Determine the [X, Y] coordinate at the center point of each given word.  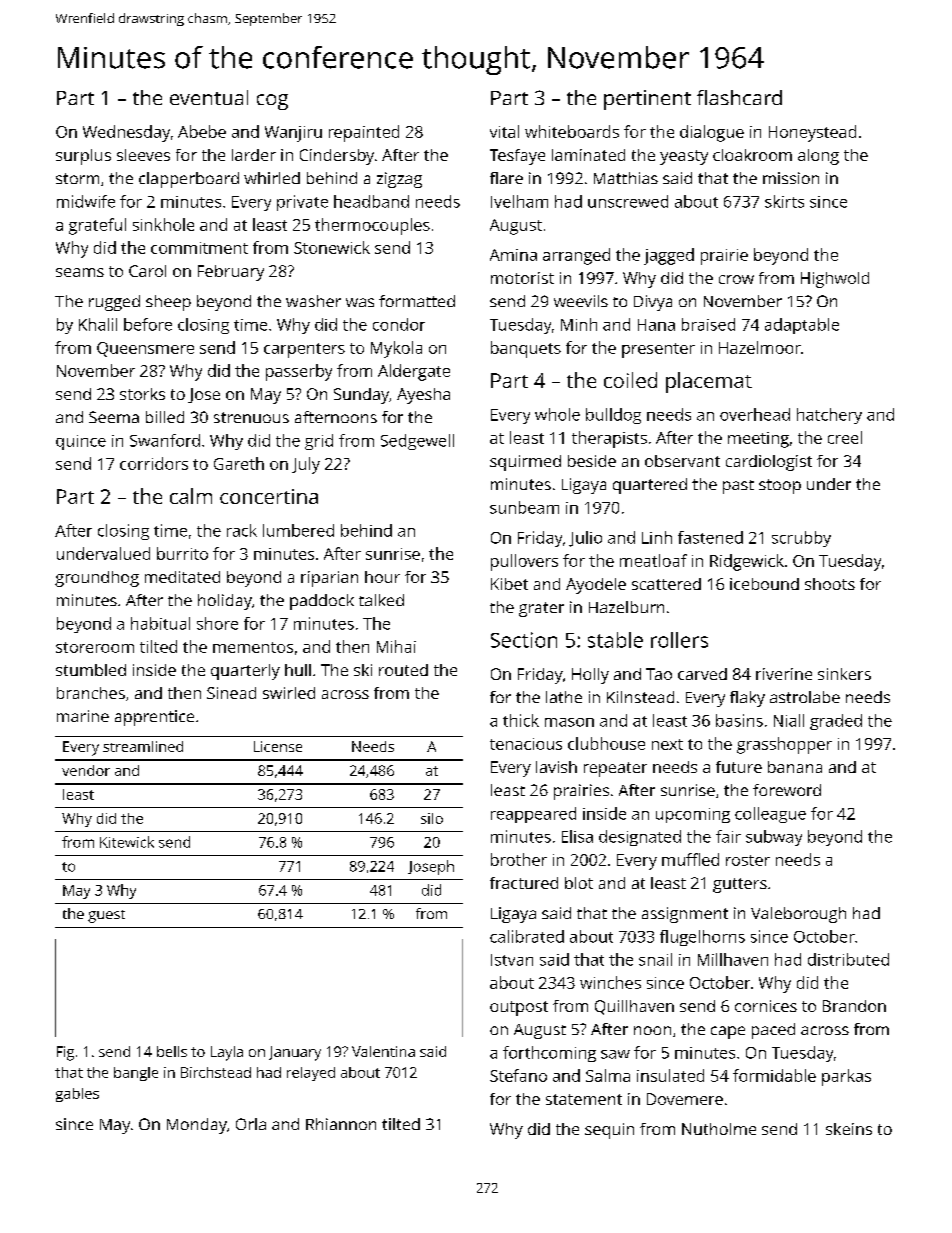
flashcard [739, 97]
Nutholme [719, 1129]
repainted [364, 133]
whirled [272, 178]
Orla [251, 1124]
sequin [609, 1131]
